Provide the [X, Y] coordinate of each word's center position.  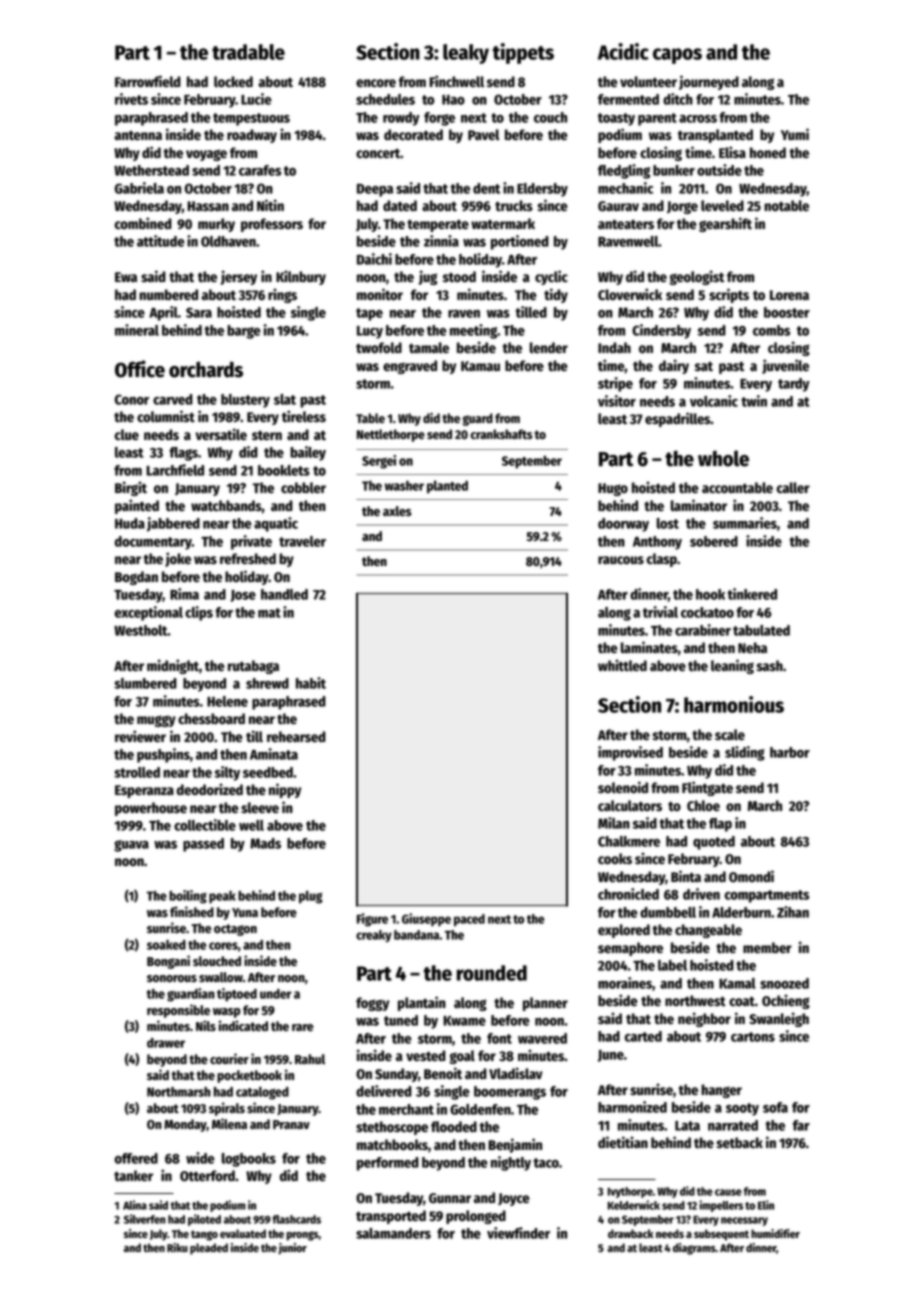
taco [546, 1163]
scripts [729, 295]
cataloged [262, 1093]
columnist [166, 416]
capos [677, 56]
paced [469, 920]
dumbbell [668, 912]
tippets [523, 53]
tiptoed [237, 995]
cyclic [551, 277]
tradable [248, 52]
